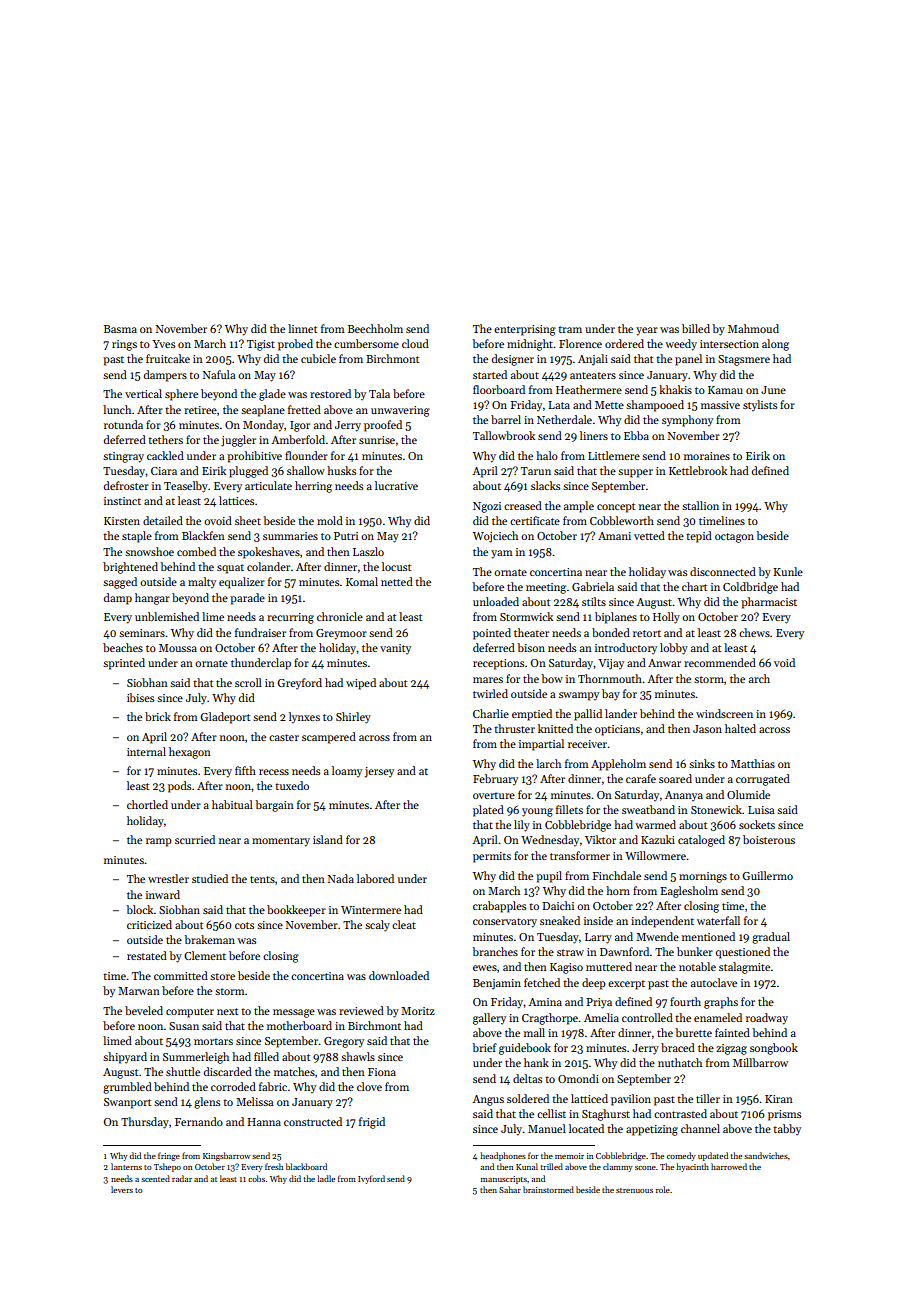 Image resolution: width=908 pixels, height=1316 pixels. What do you see at coordinates (696, 328) in the screenshot?
I see `billed` at bounding box center [696, 328].
